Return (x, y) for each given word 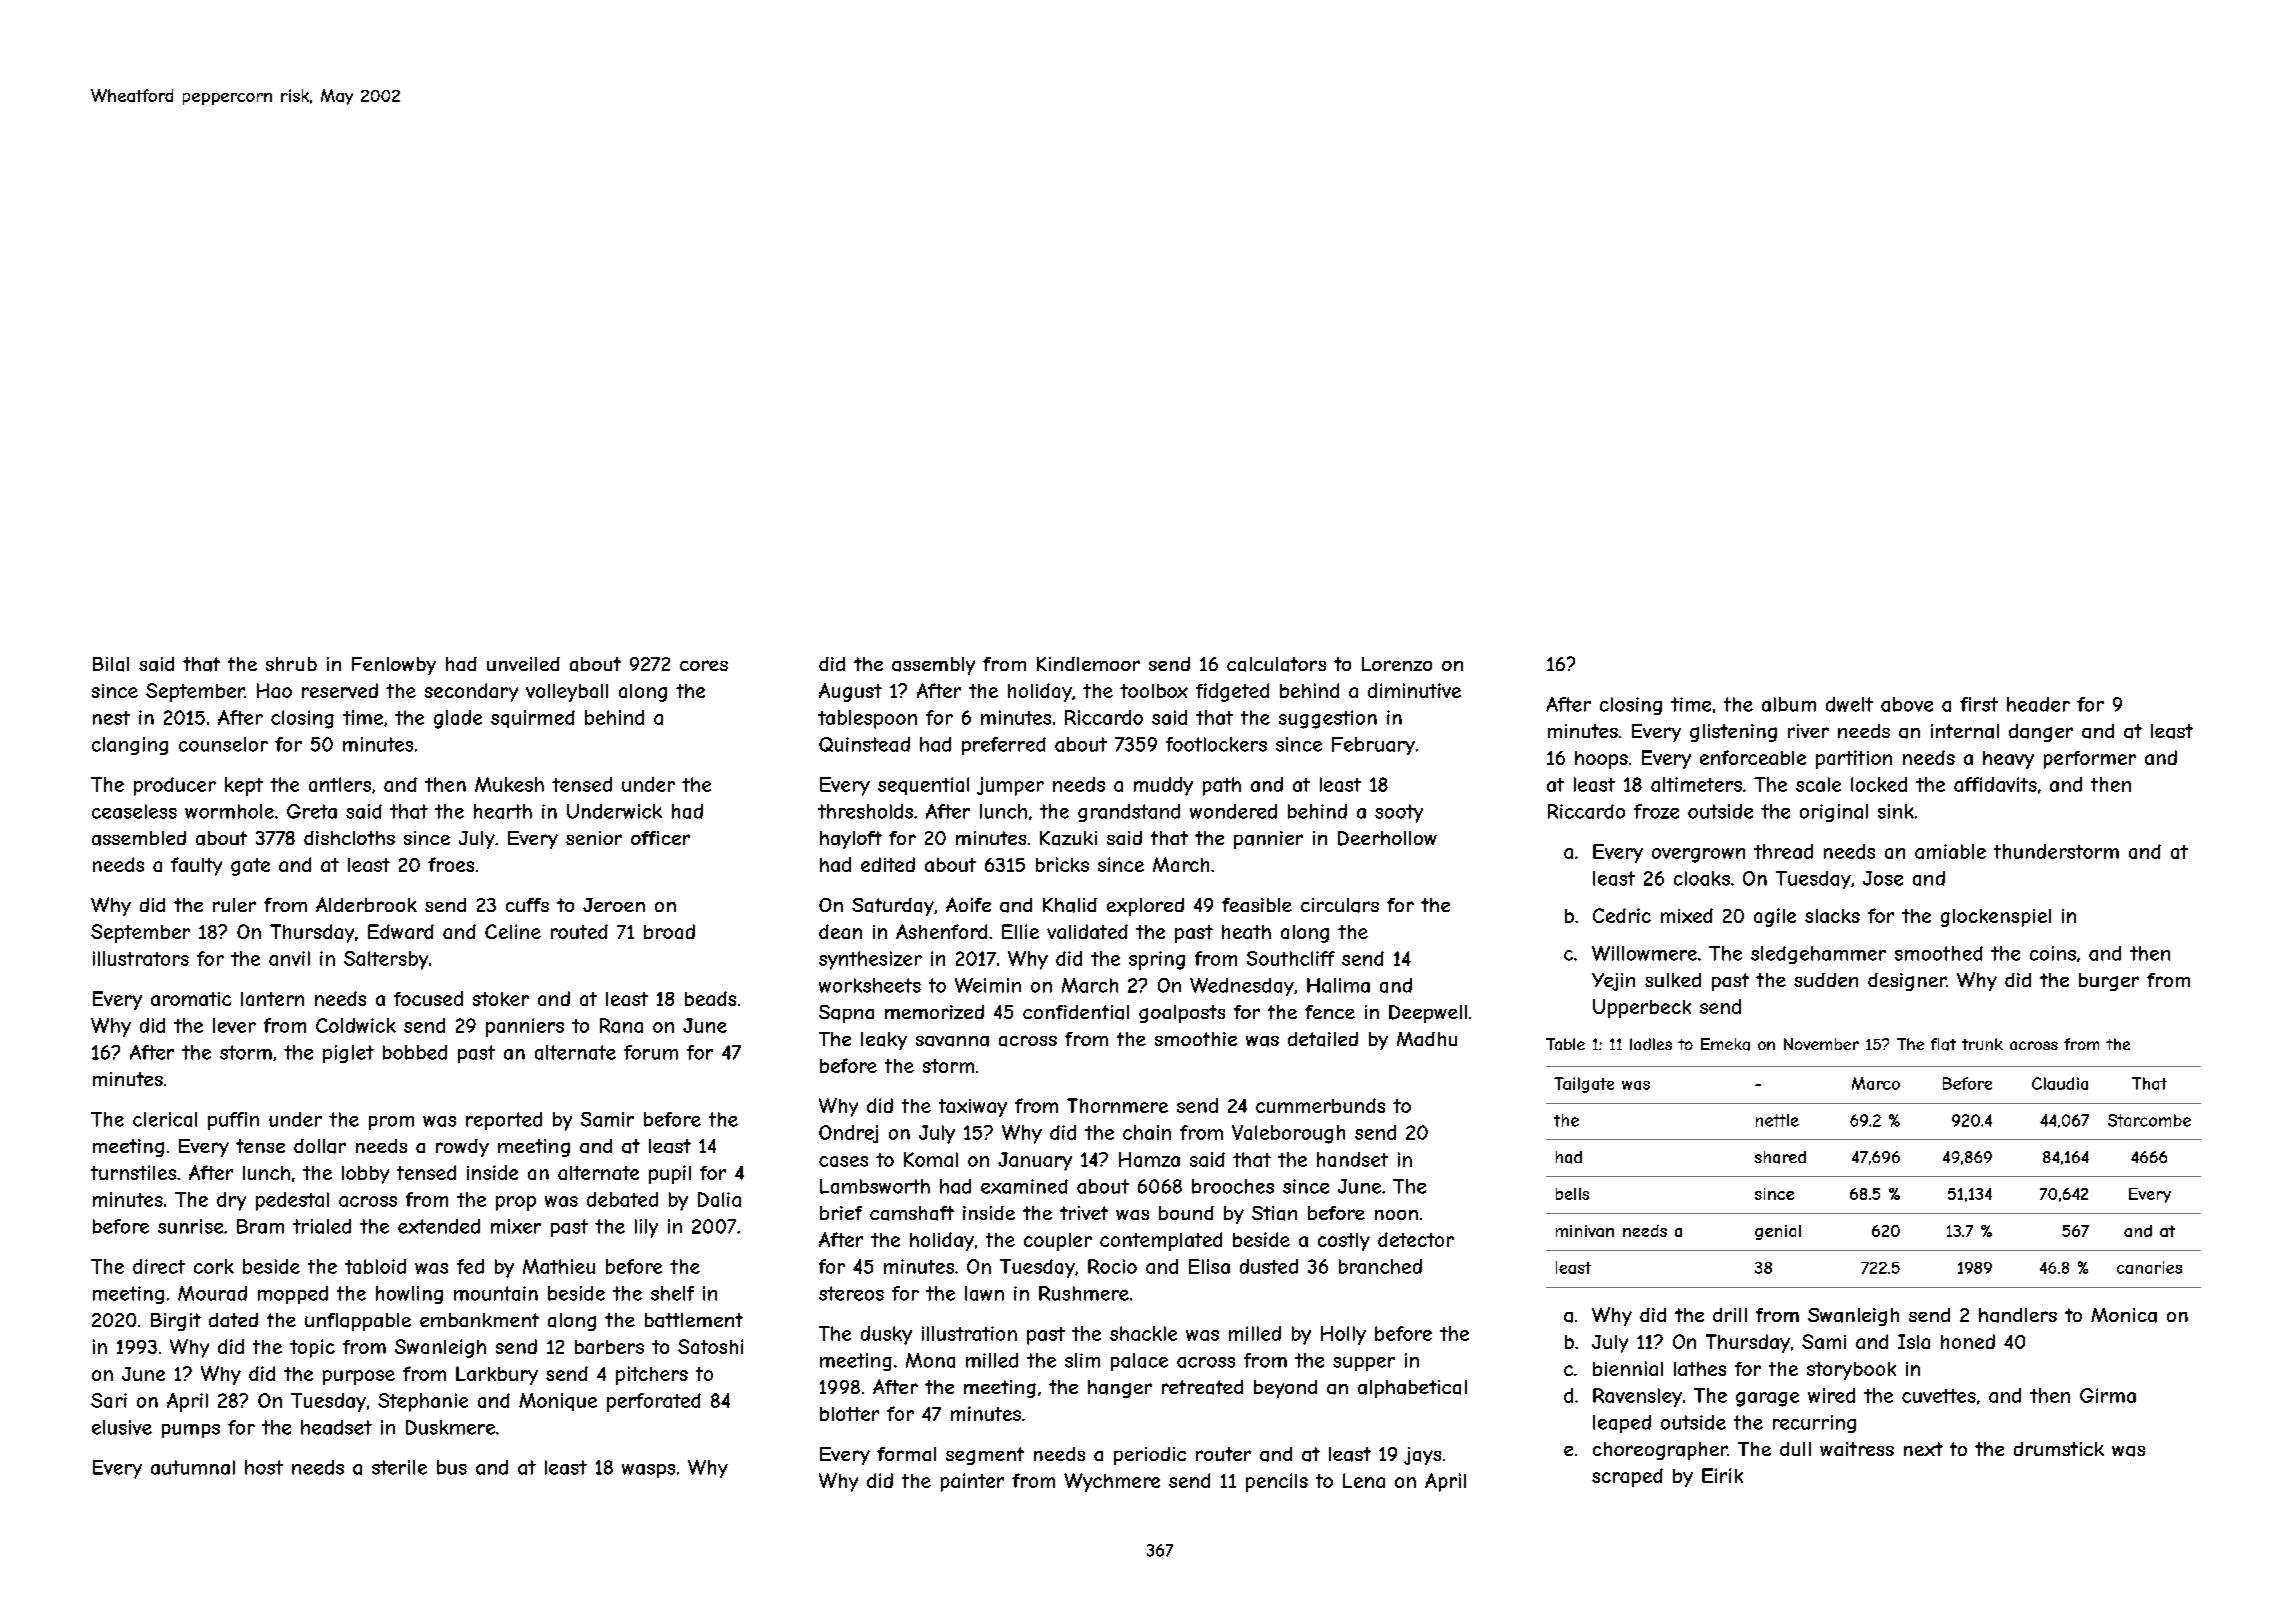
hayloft (851, 840)
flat (1943, 1044)
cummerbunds (1320, 1105)
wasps (648, 1471)
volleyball (567, 693)
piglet (348, 1054)
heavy (2008, 760)
